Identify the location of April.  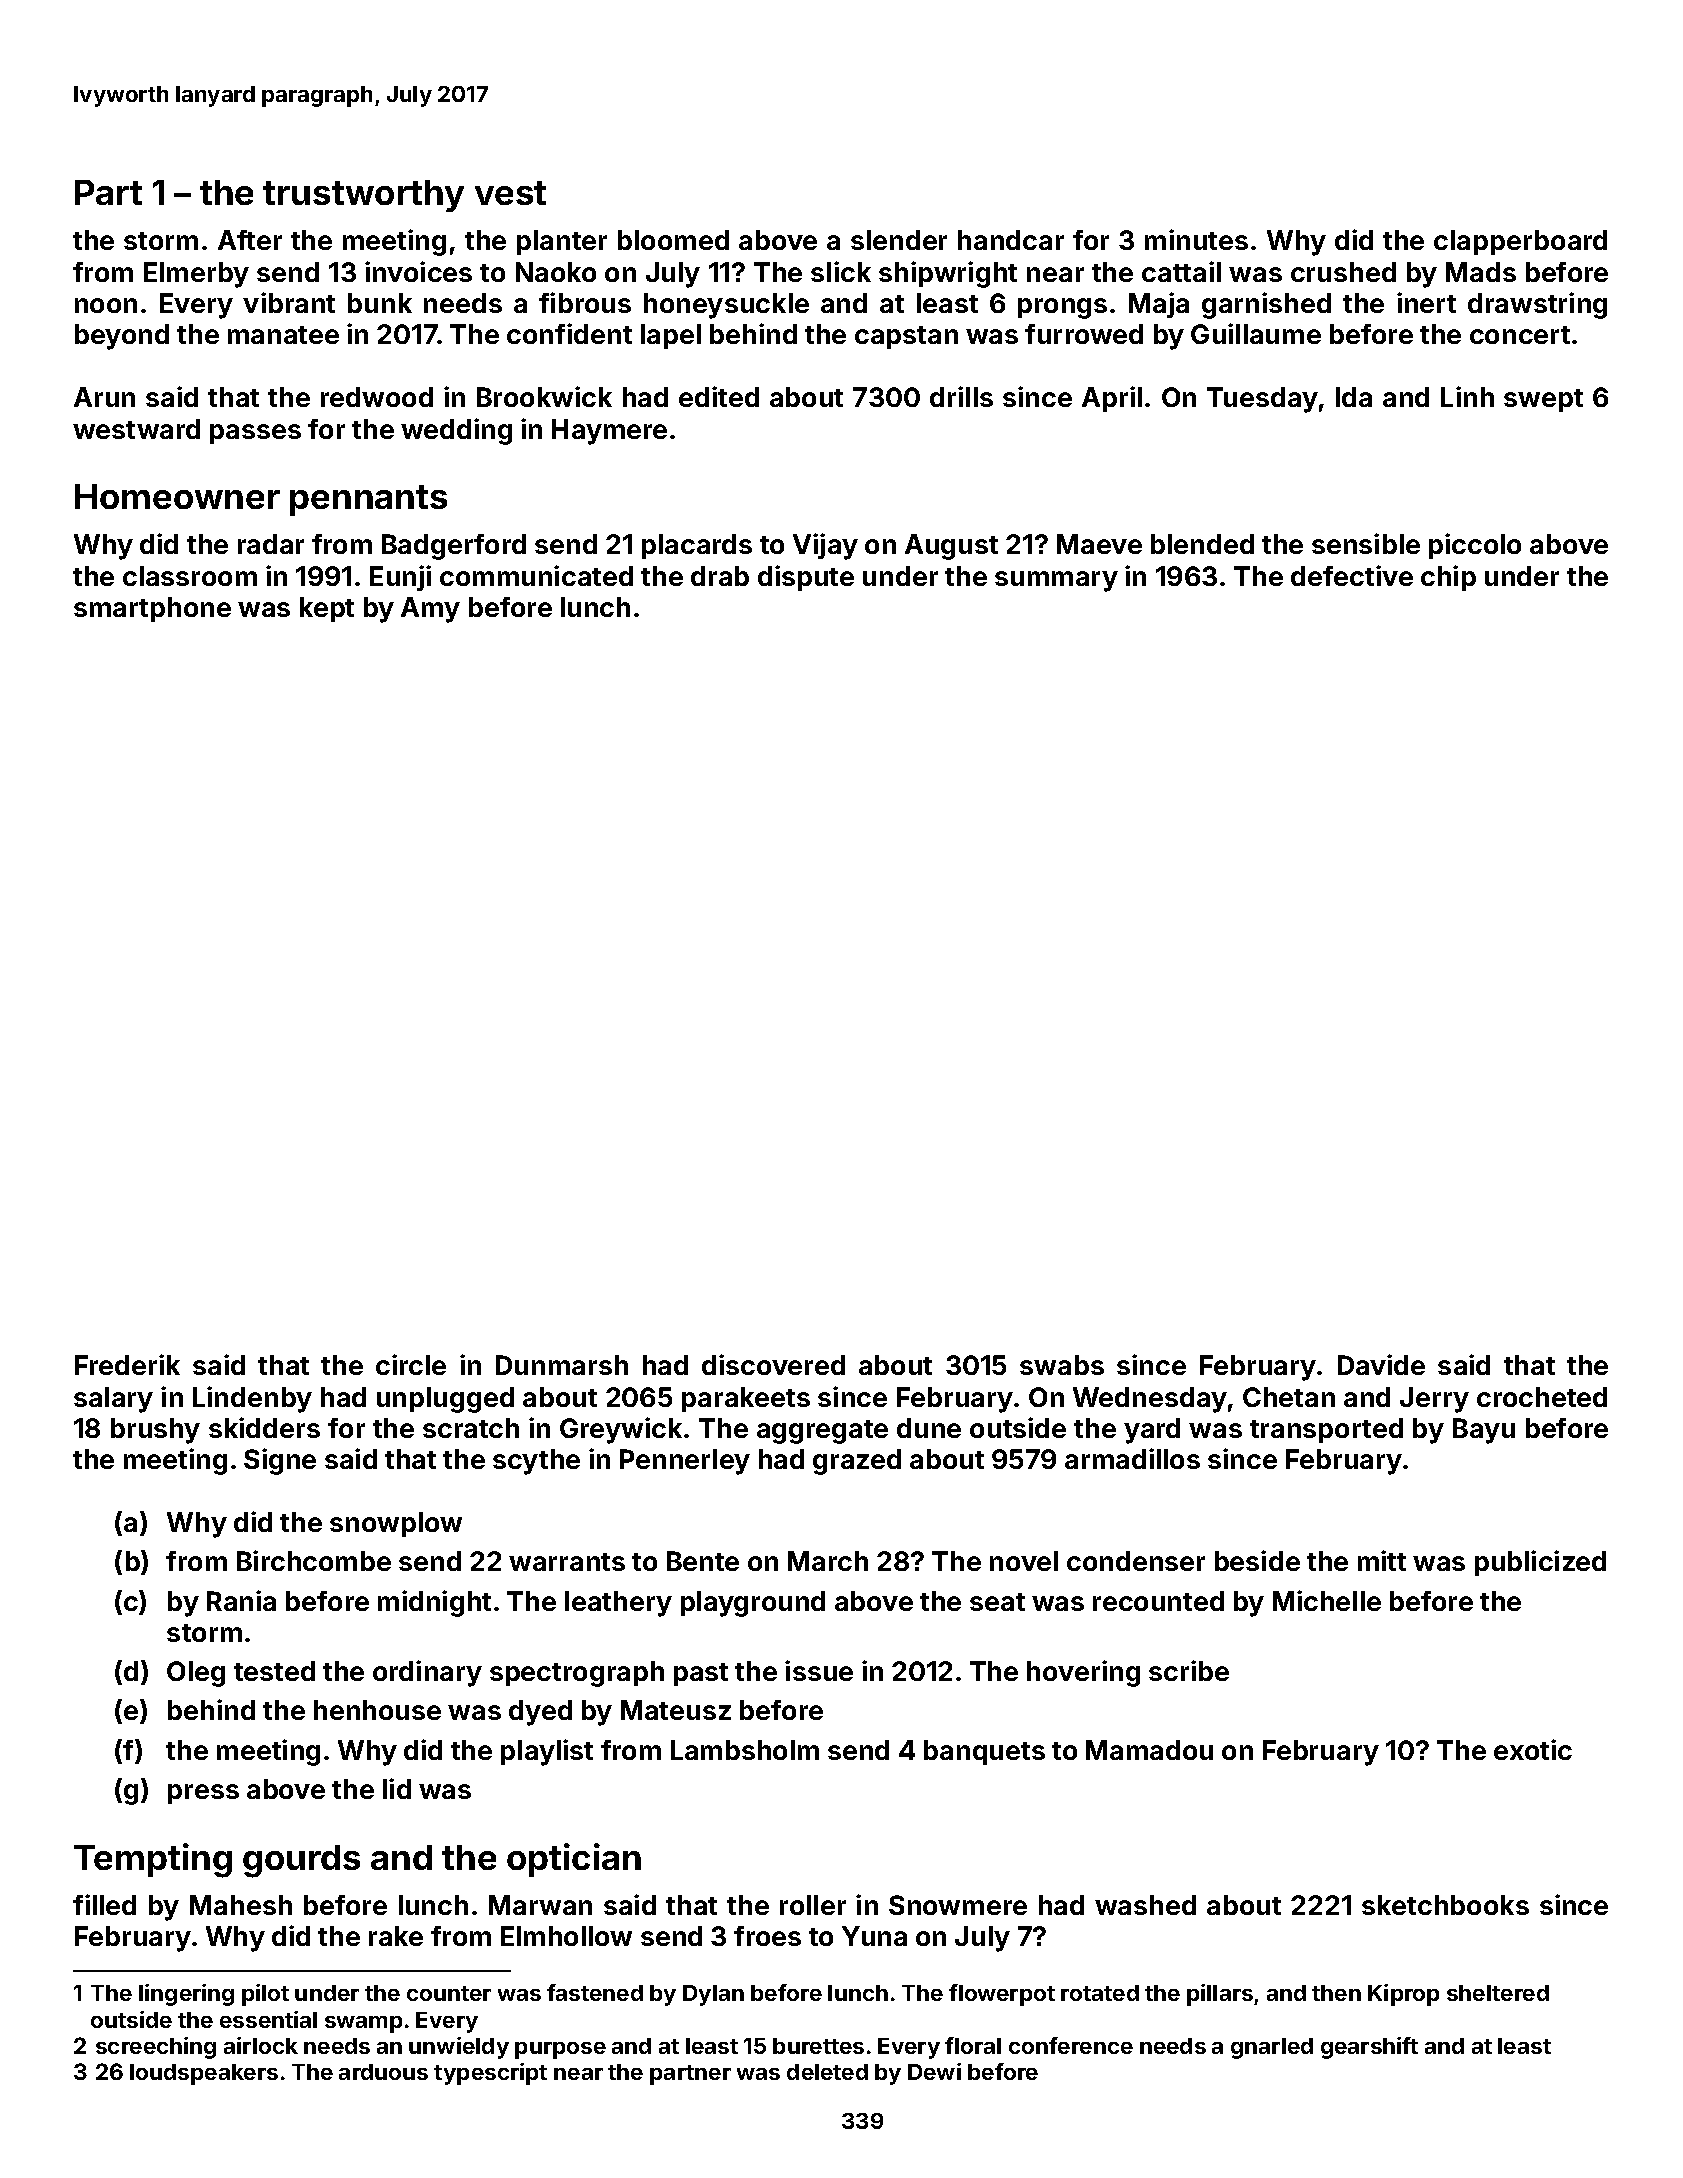
(1112, 399).
